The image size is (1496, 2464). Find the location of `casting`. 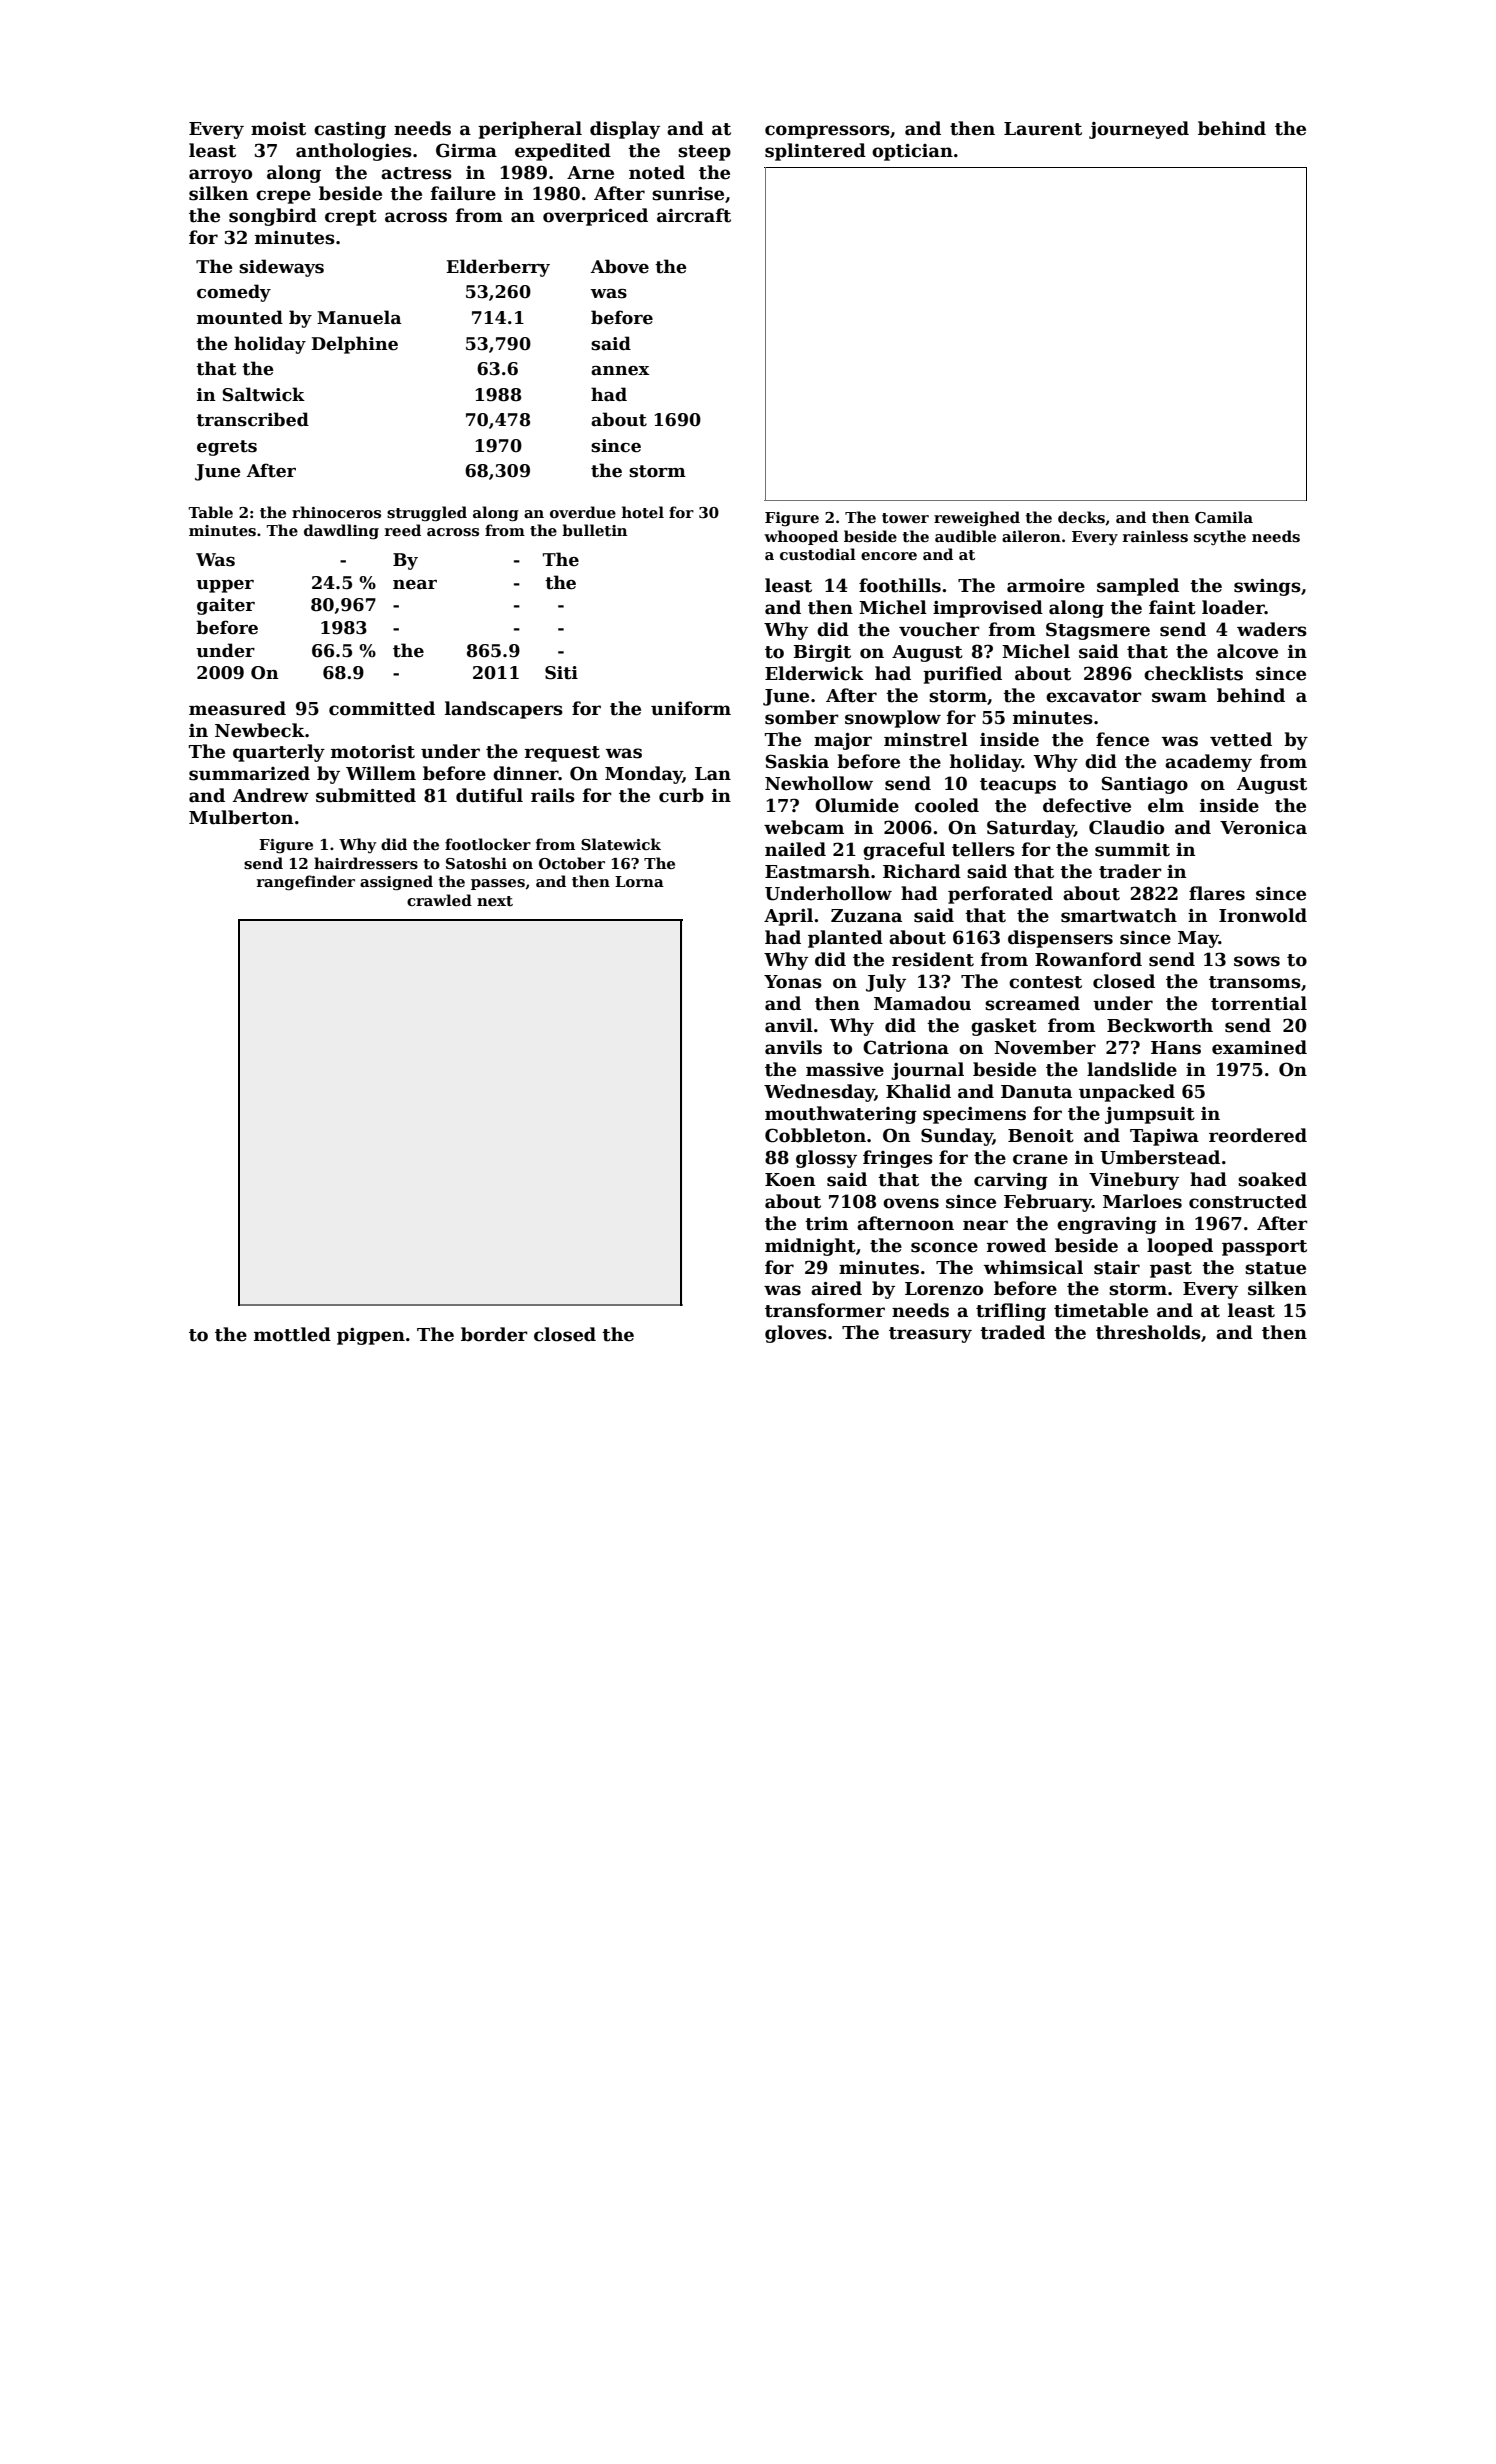

casting is located at coordinates (350, 130).
